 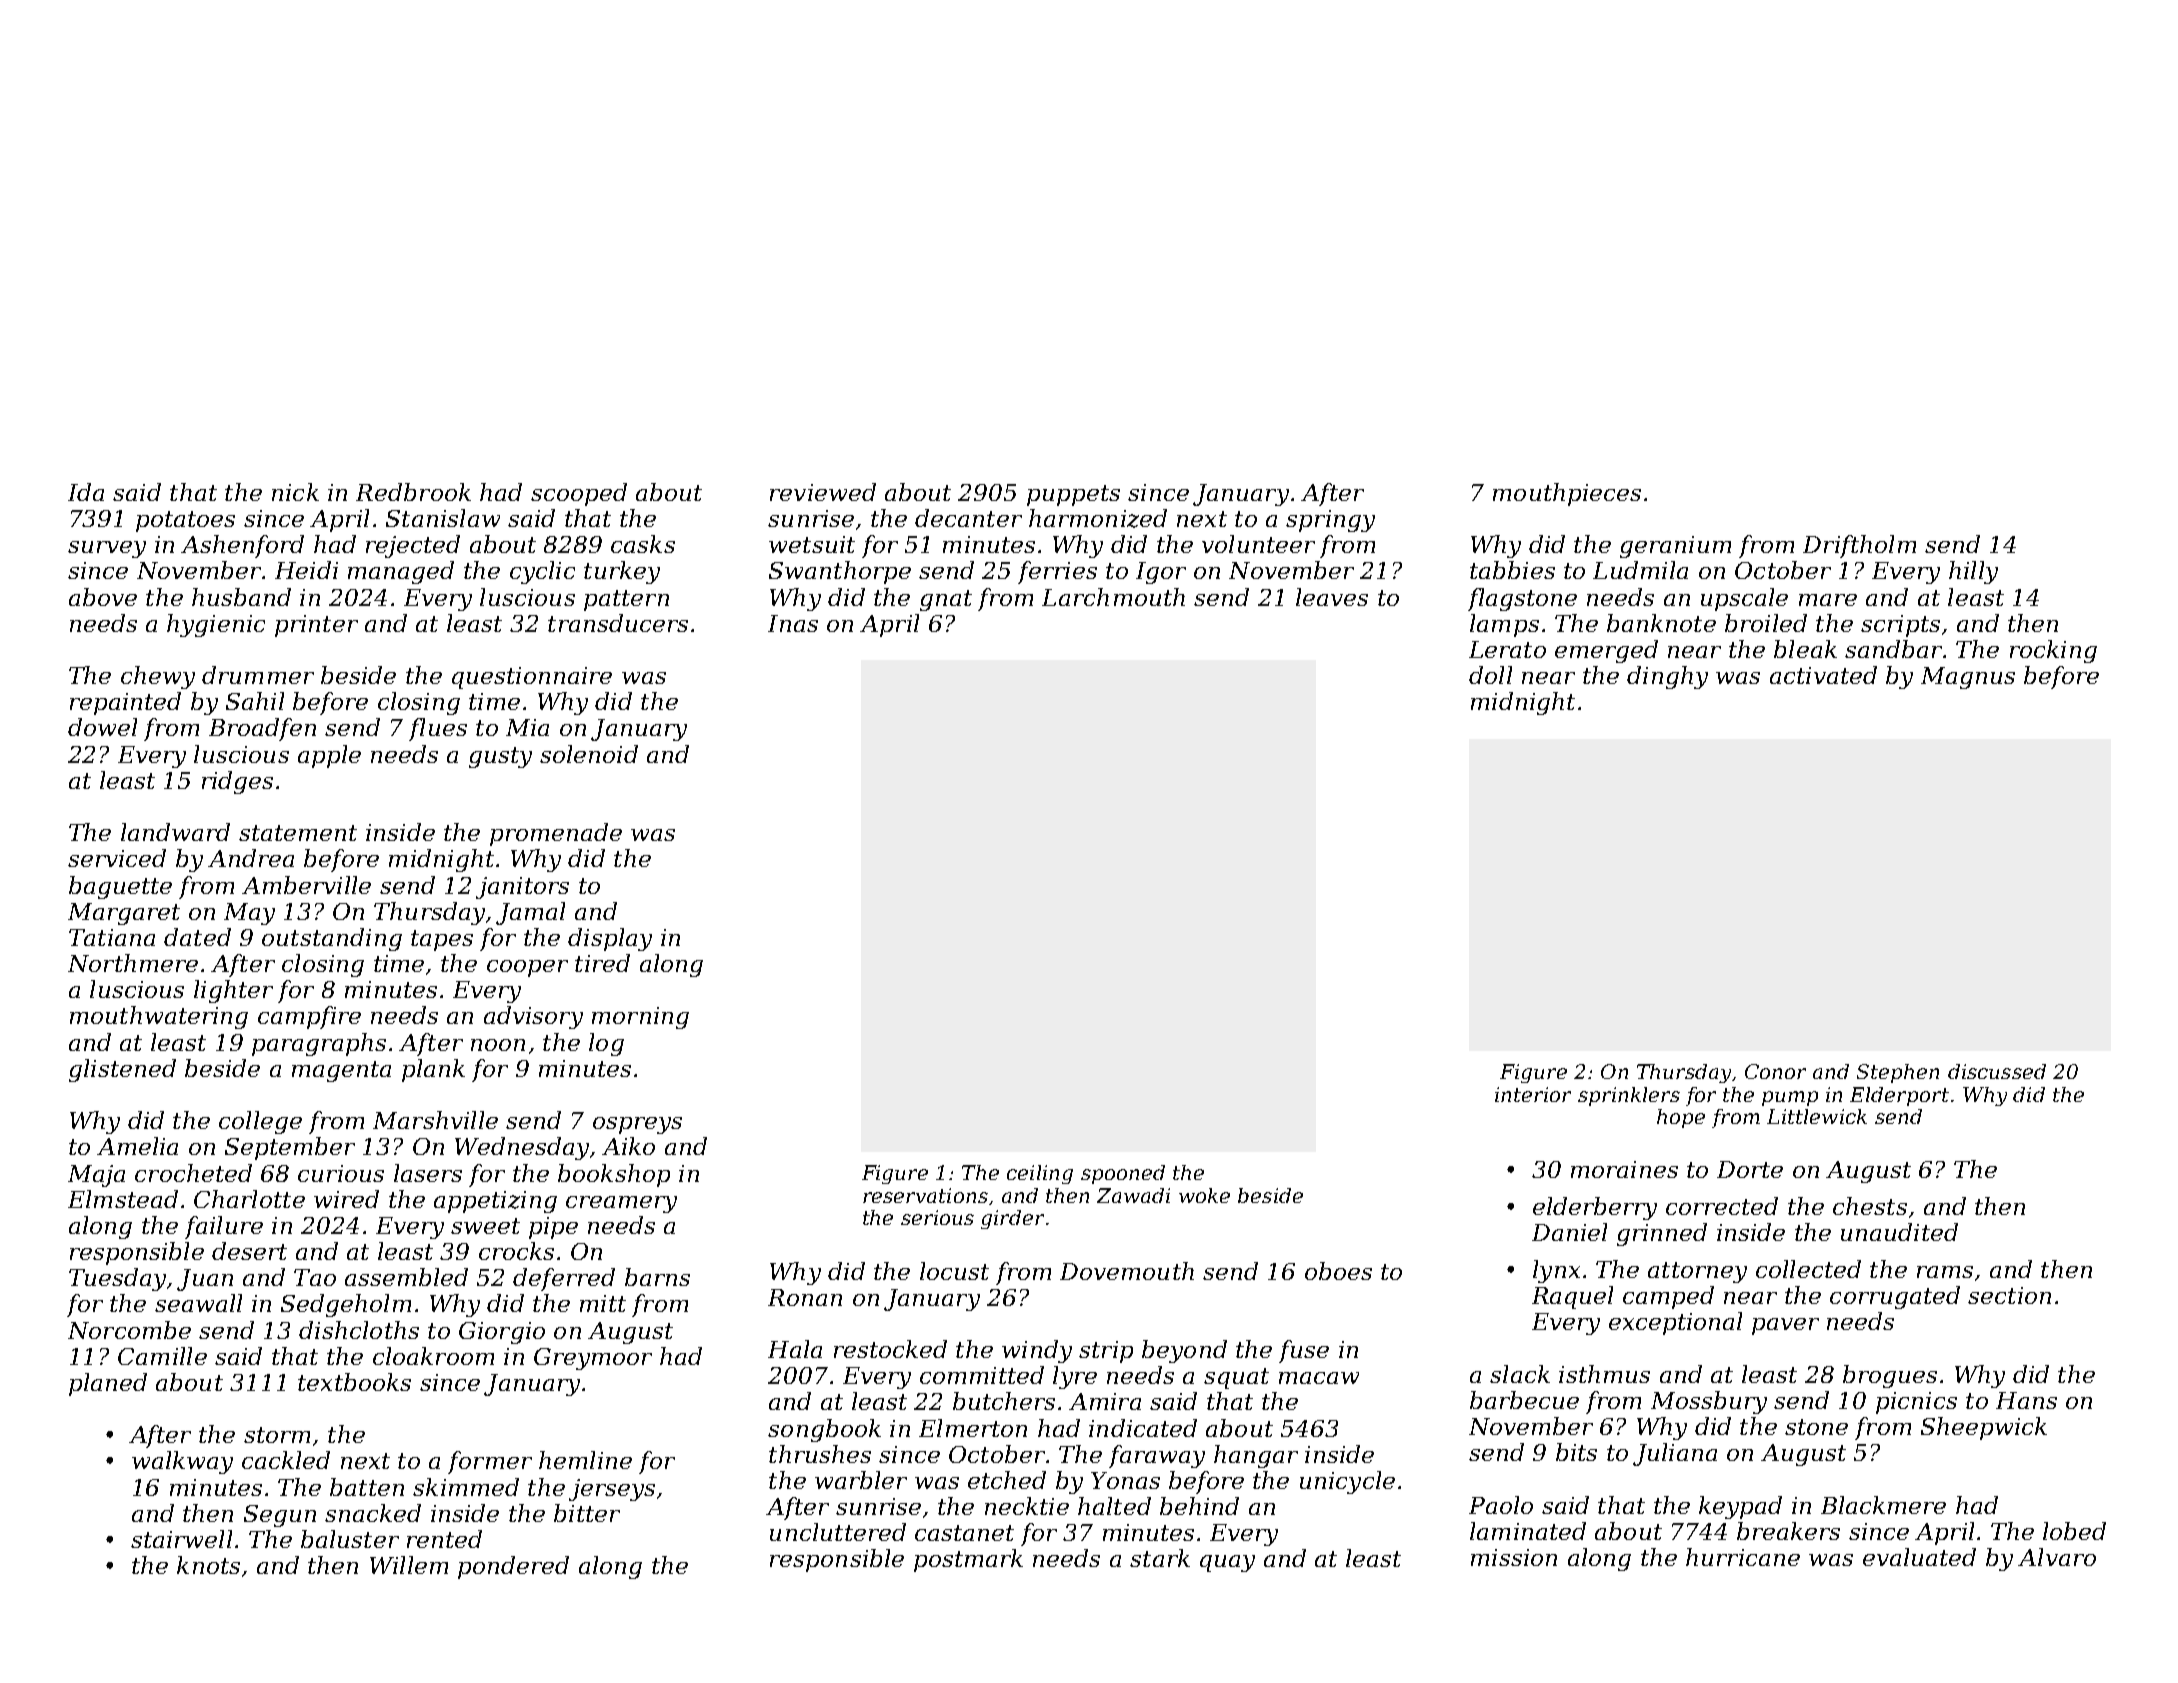 What do you see at coordinates (433, 1070) in the screenshot?
I see `plank` at bounding box center [433, 1070].
